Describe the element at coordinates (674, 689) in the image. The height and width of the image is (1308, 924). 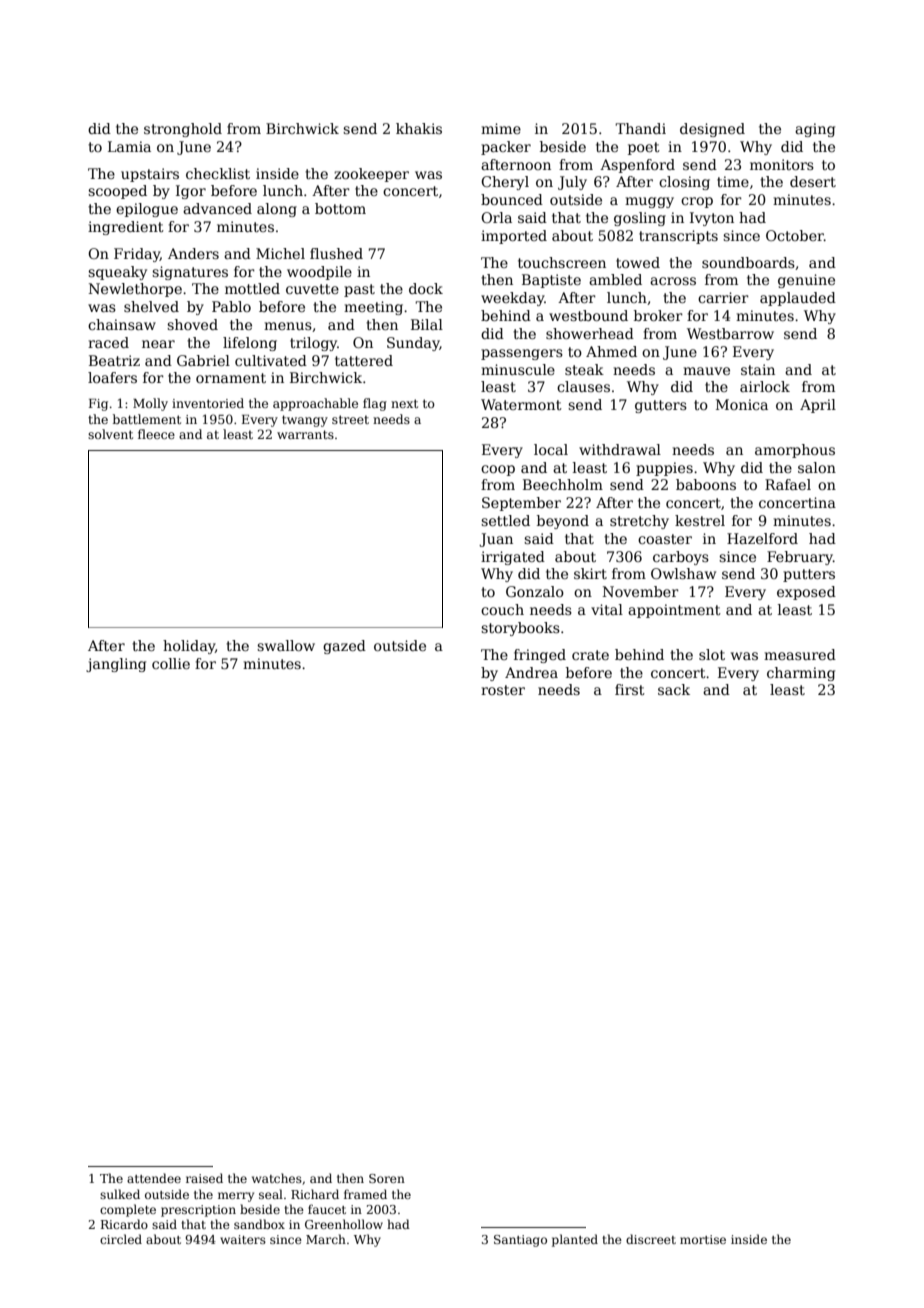
I see `sack` at that location.
